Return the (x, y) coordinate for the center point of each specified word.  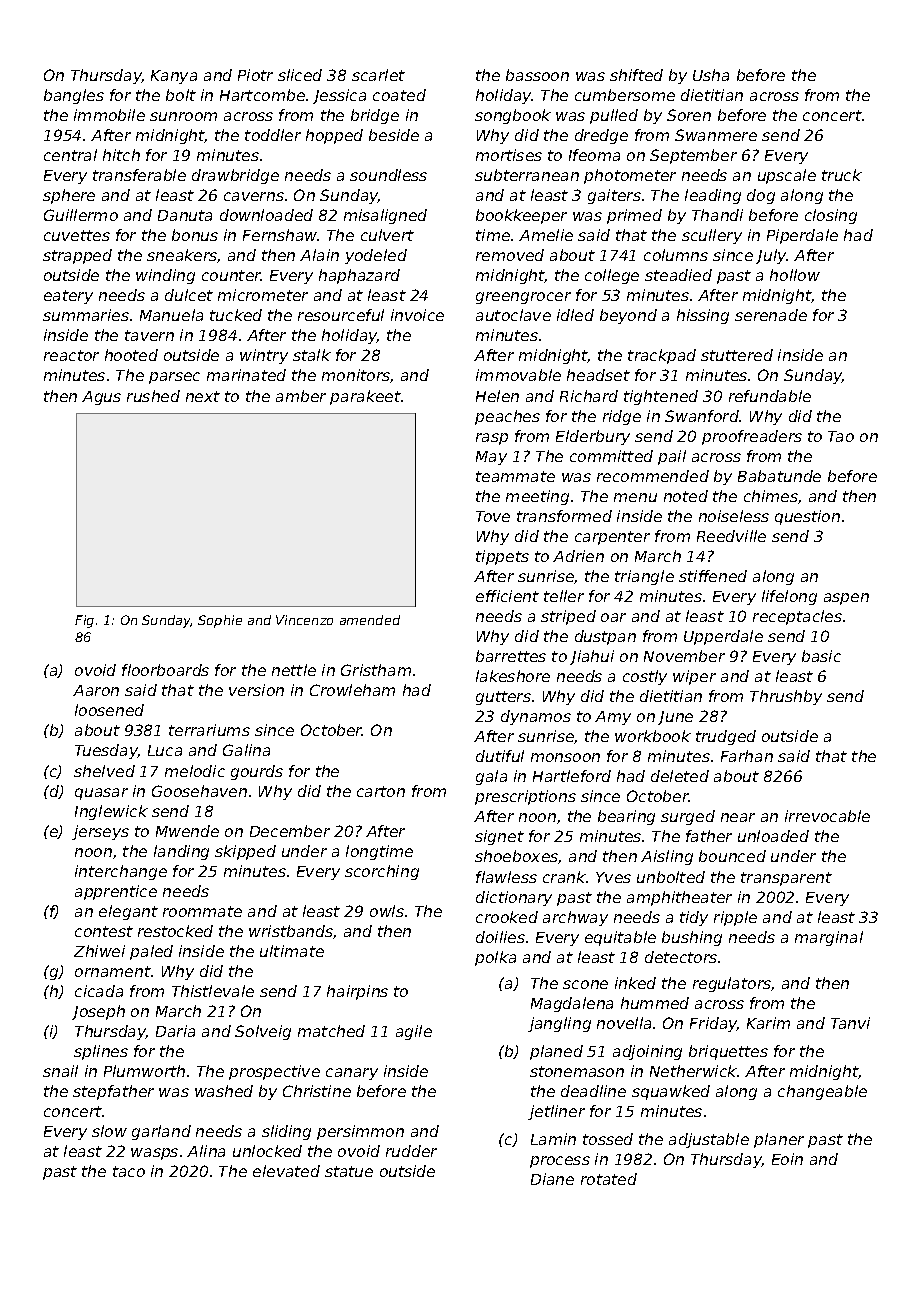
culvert (387, 235)
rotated (609, 1179)
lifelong (789, 597)
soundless (388, 175)
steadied (678, 275)
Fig (84, 621)
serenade (771, 315)
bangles (74, 96)
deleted (680, 776)
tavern (149, 335)
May (491, 458)
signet (499, 837)
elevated (286, 1171)
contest (104, 931)
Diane (552, 1179)
